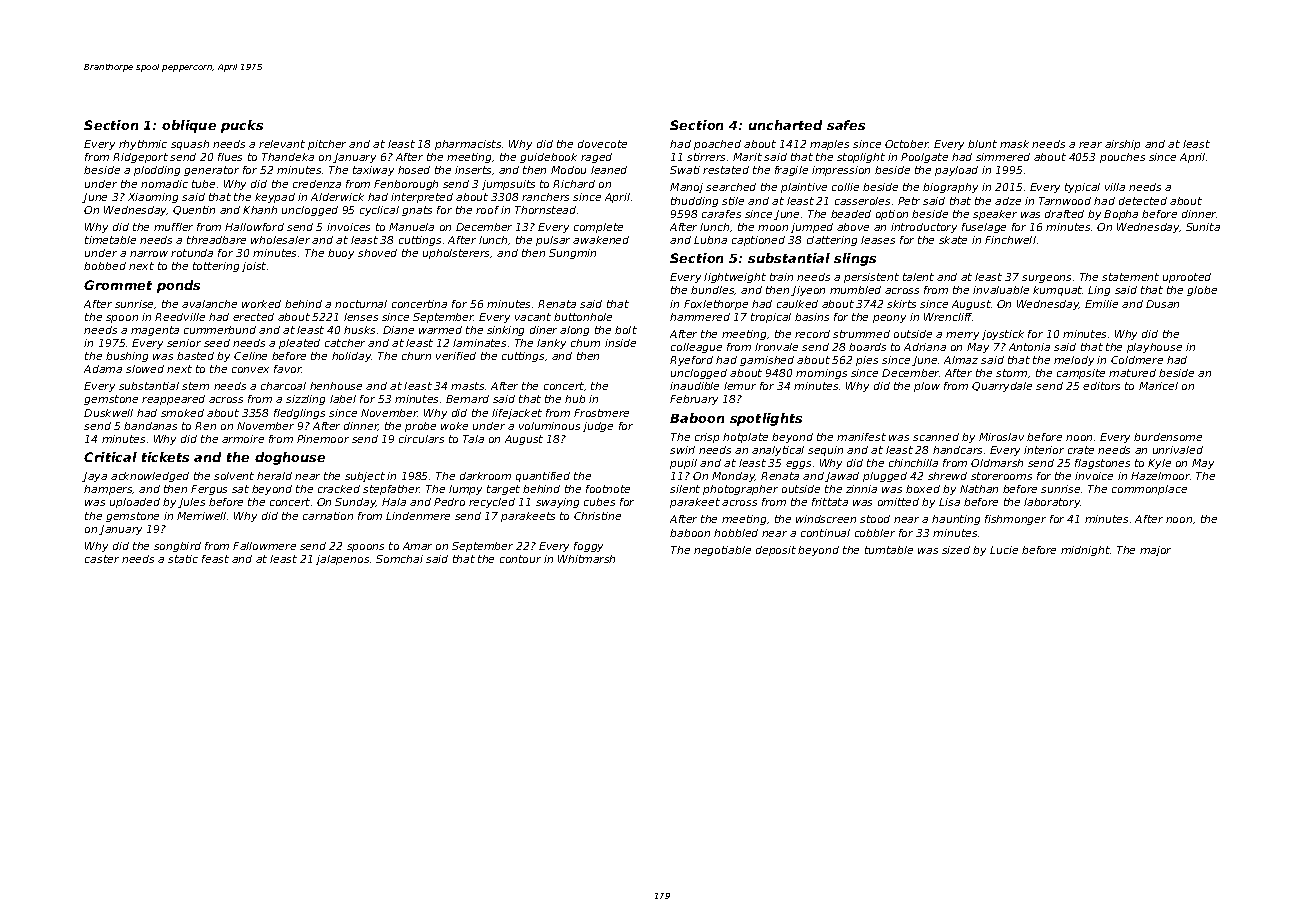  I want to click on Manoj, so click(686, 188).
